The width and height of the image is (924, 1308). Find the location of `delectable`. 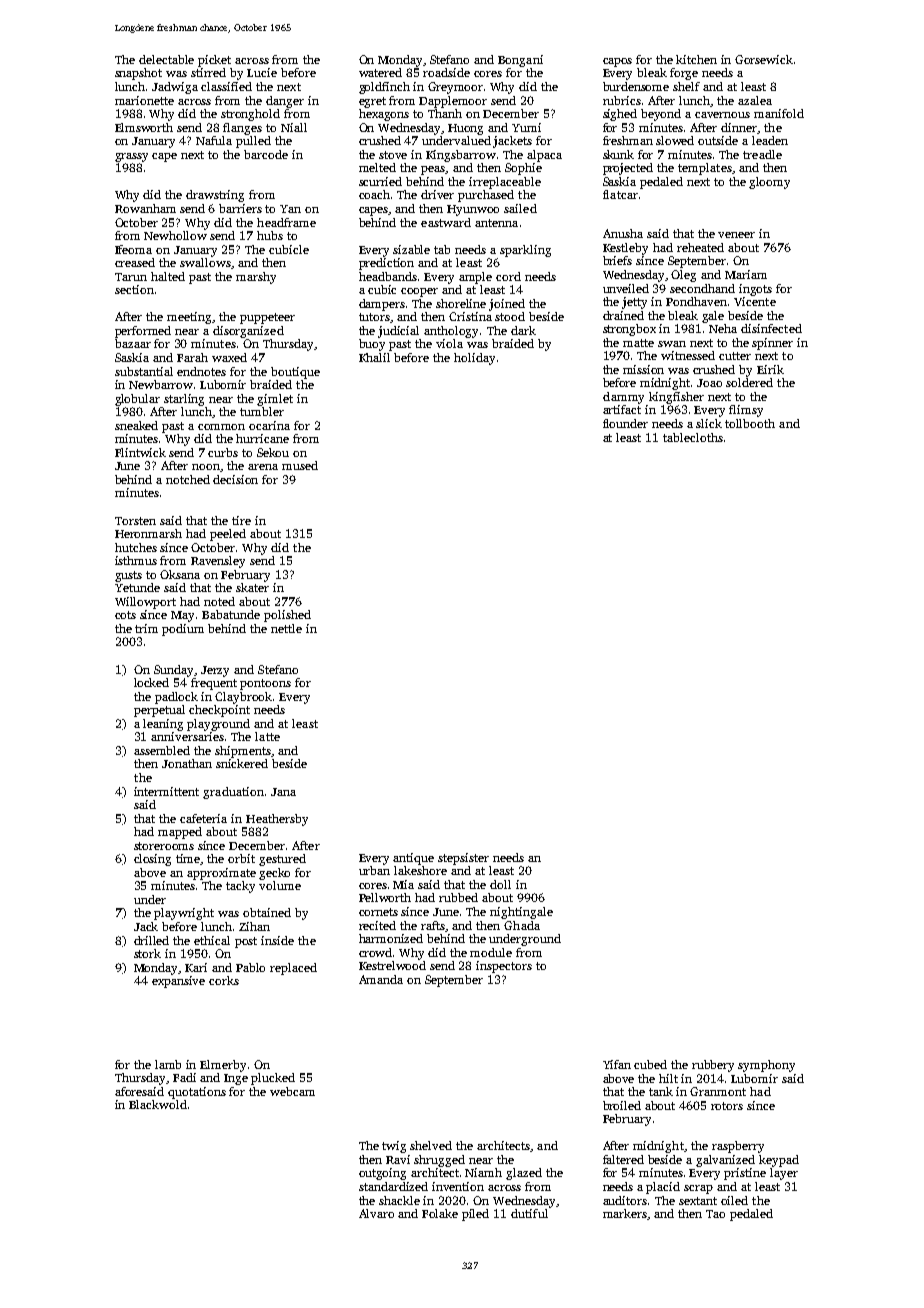

delectable is located at coordinates (166, 59).
